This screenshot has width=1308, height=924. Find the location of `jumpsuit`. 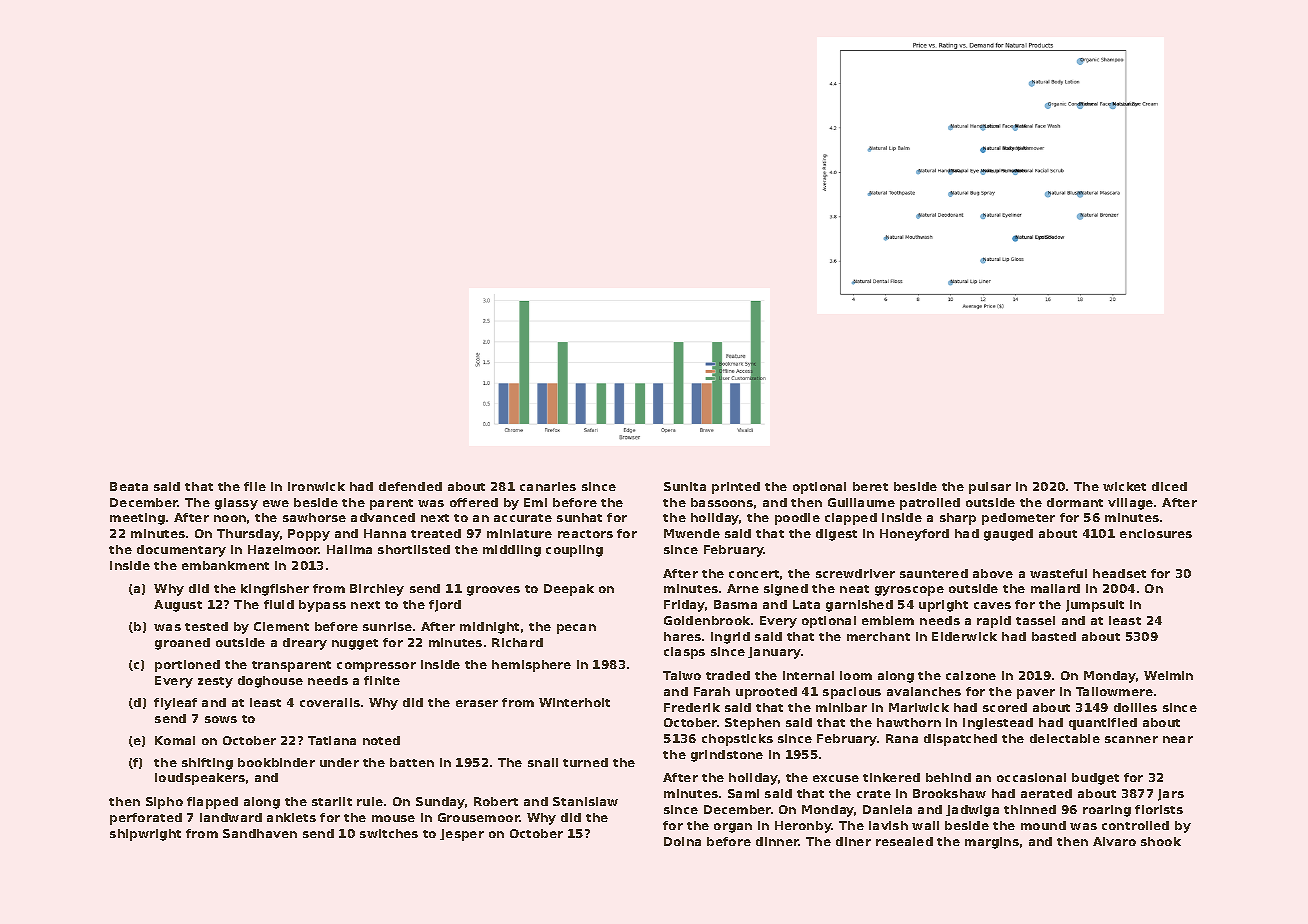

jumpsuit is located at coordinates (1095, 606).
